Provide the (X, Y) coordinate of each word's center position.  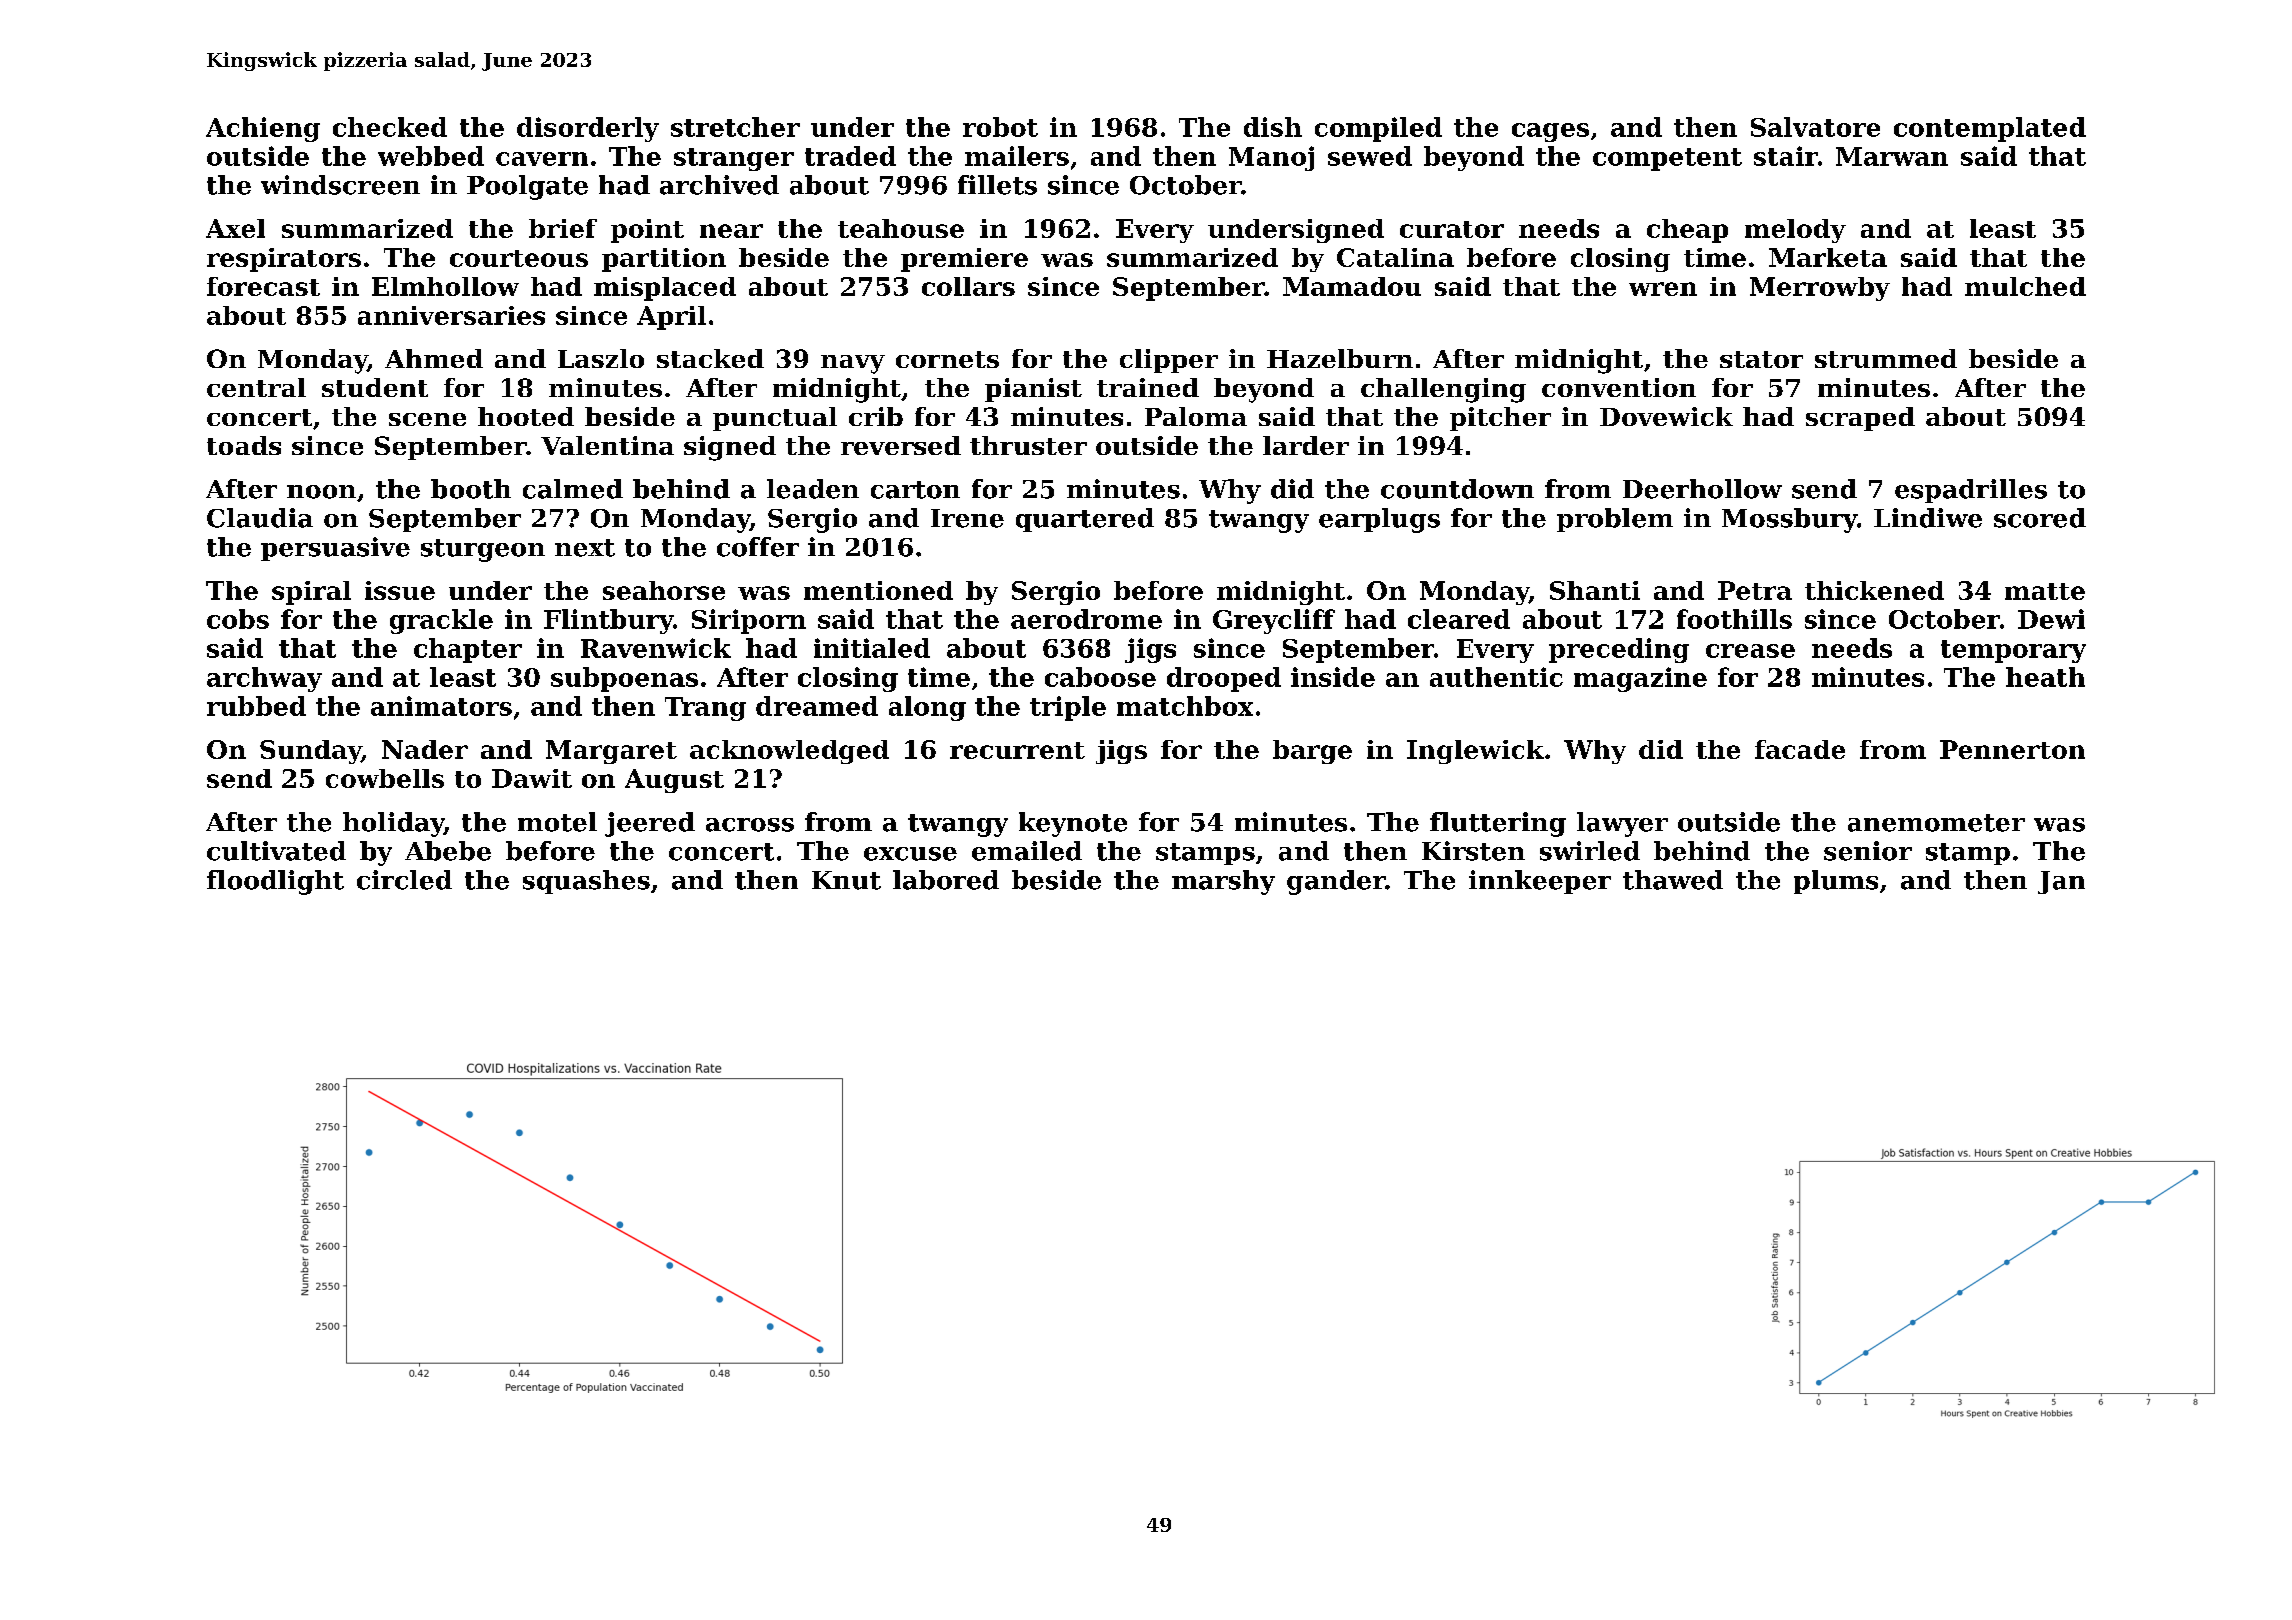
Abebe (448, 851)
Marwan (1892, 156)
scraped (1860, 419)
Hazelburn (1340, 358)
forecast (263, 286)
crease (1750, 651)
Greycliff (1274, 621)
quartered (1085, 520)
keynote (1073, 824)
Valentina (607, 445)
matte (2045, 591)
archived (719, 185)
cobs (238, 619)
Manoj (1271, 158)
